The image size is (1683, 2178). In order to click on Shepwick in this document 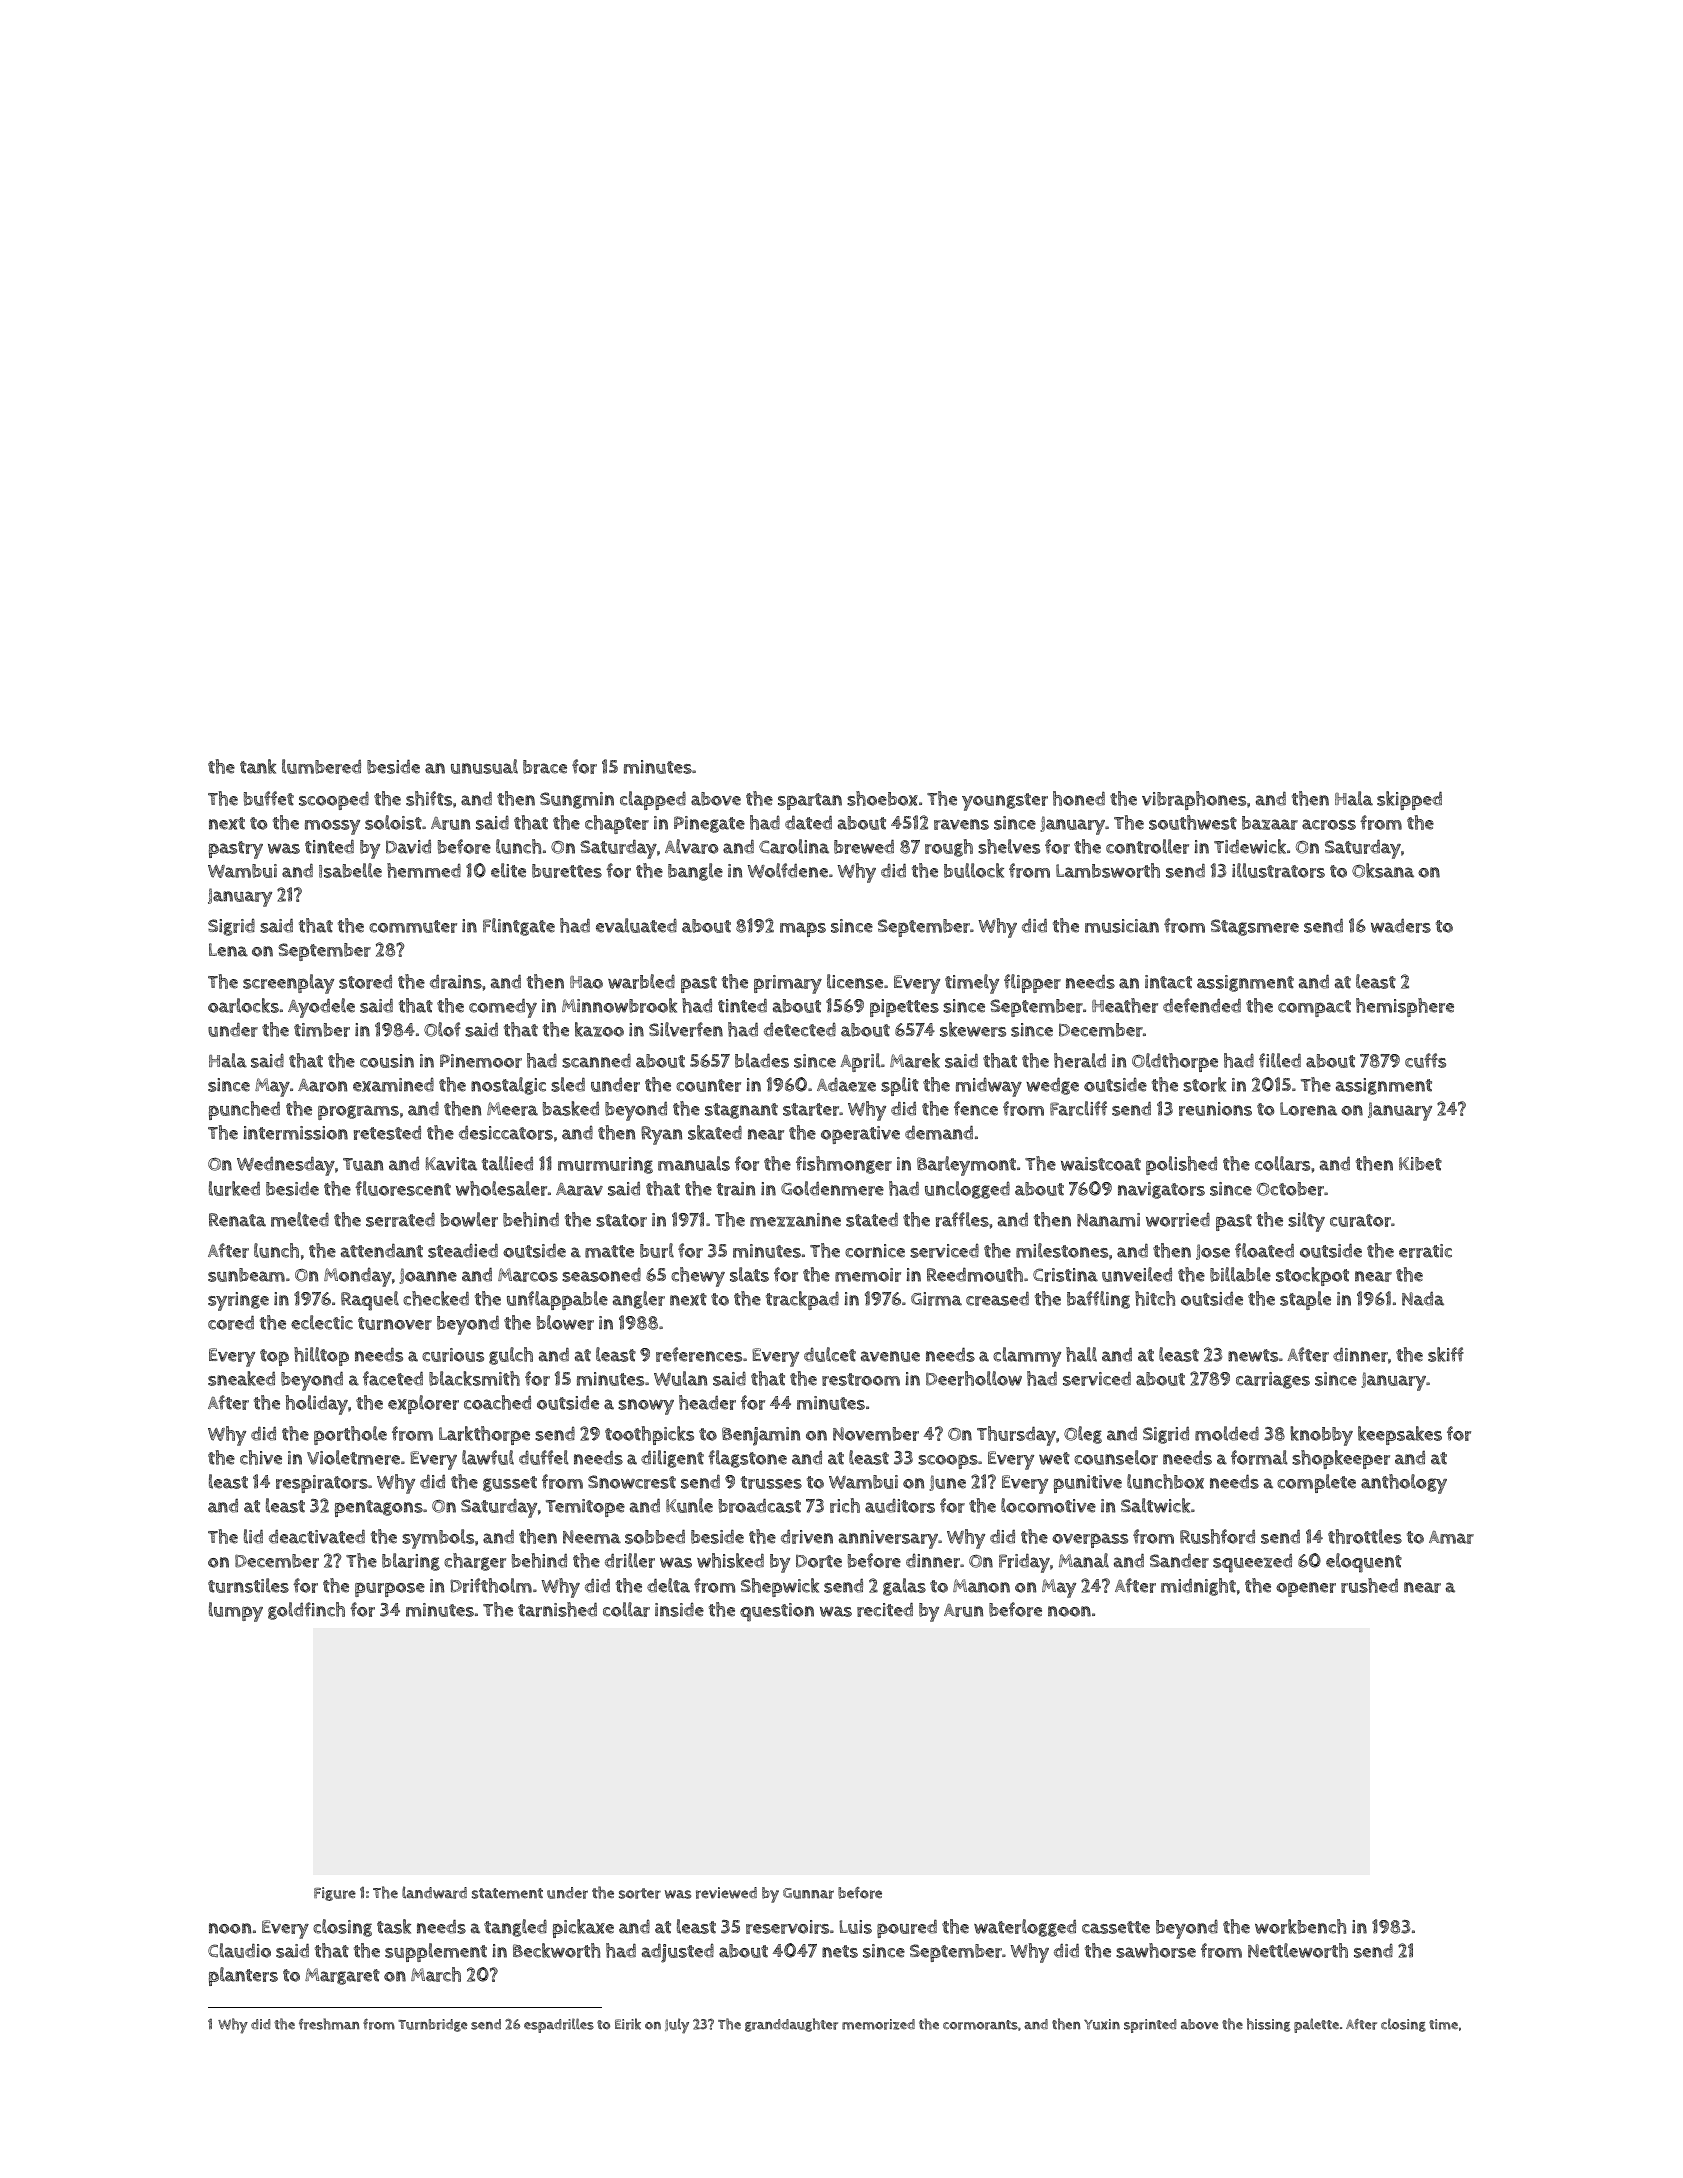, I will do `click(780, 1587)`.
